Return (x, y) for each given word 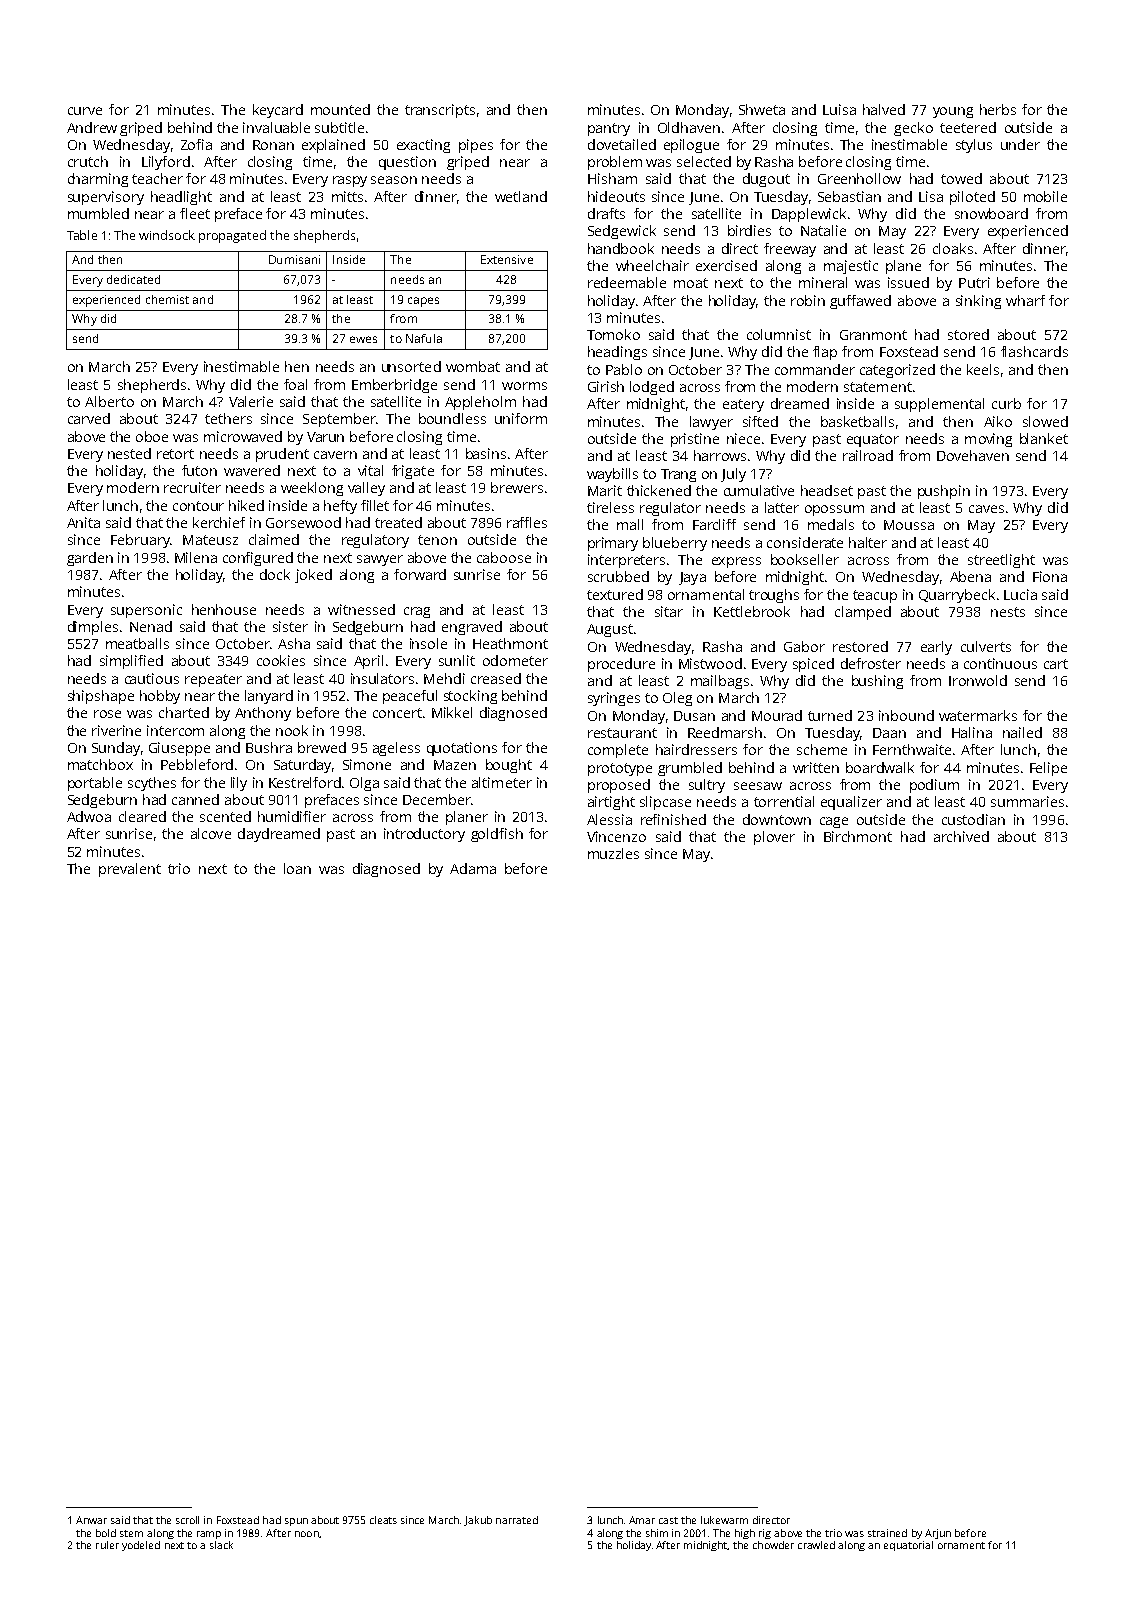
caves (986, 509)
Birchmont (858, 836)
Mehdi (444, 678)
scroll (187, 1520)
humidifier (292, 816)
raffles (527, 522)
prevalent (130, 870)
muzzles (613, 853)
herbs (998, 109)
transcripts (440, 111)
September (339, 420)
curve (85, 111)
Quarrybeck (957, 596)
